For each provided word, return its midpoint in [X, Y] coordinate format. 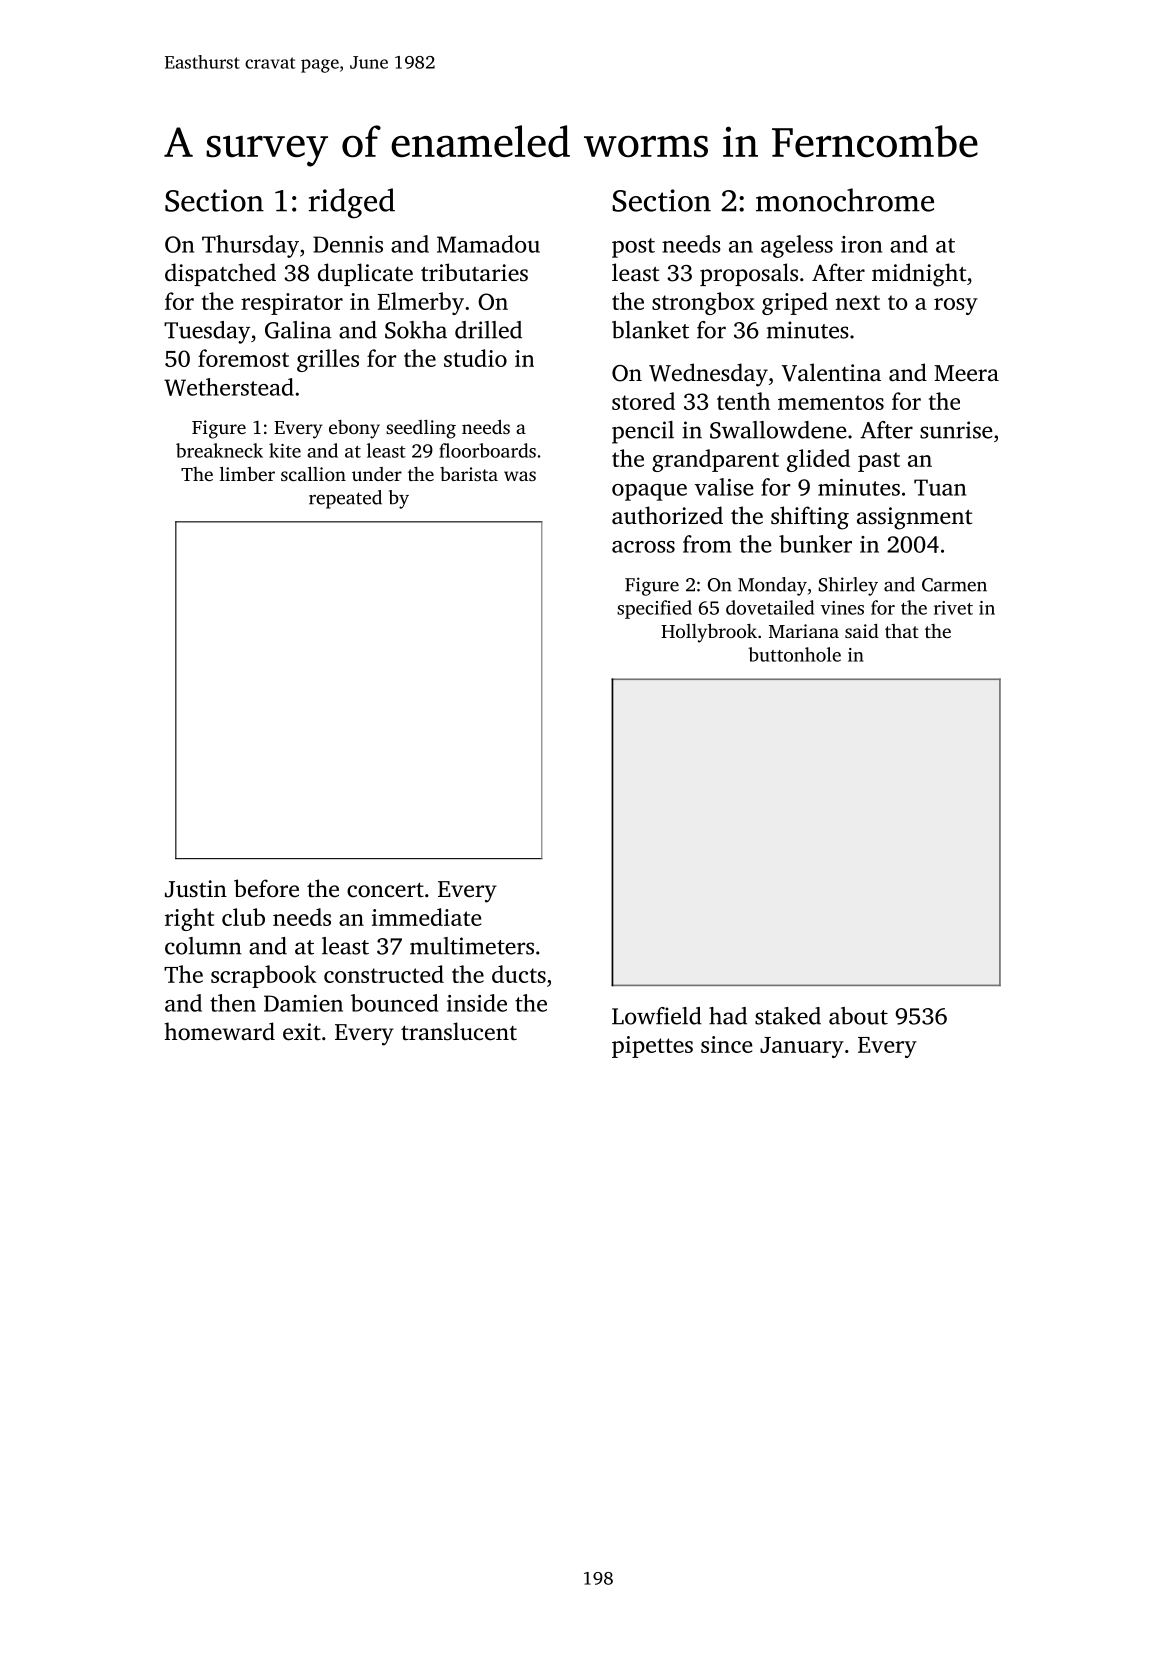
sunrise [956, 430]
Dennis [348, 244]
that [902, 631]
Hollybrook [709, 633]
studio [475, 358]
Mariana [804, 631]
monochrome [845, 200]
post [633, 248]
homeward [220, 1031]
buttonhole [794, 654]
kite [285, 450]
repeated [345, 499]
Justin [196, 889]
